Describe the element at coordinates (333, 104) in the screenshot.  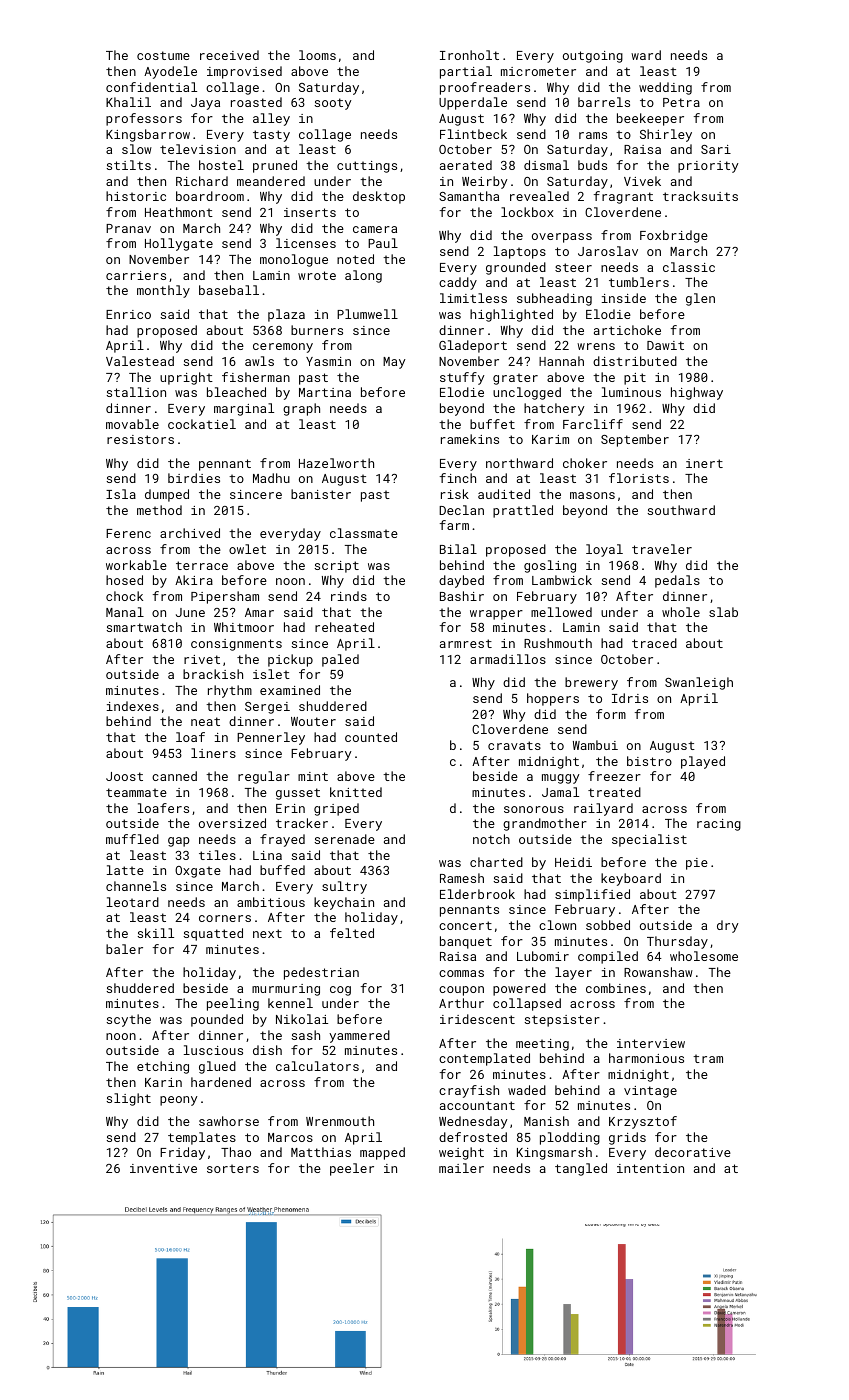
I see `sooty` at that location.
